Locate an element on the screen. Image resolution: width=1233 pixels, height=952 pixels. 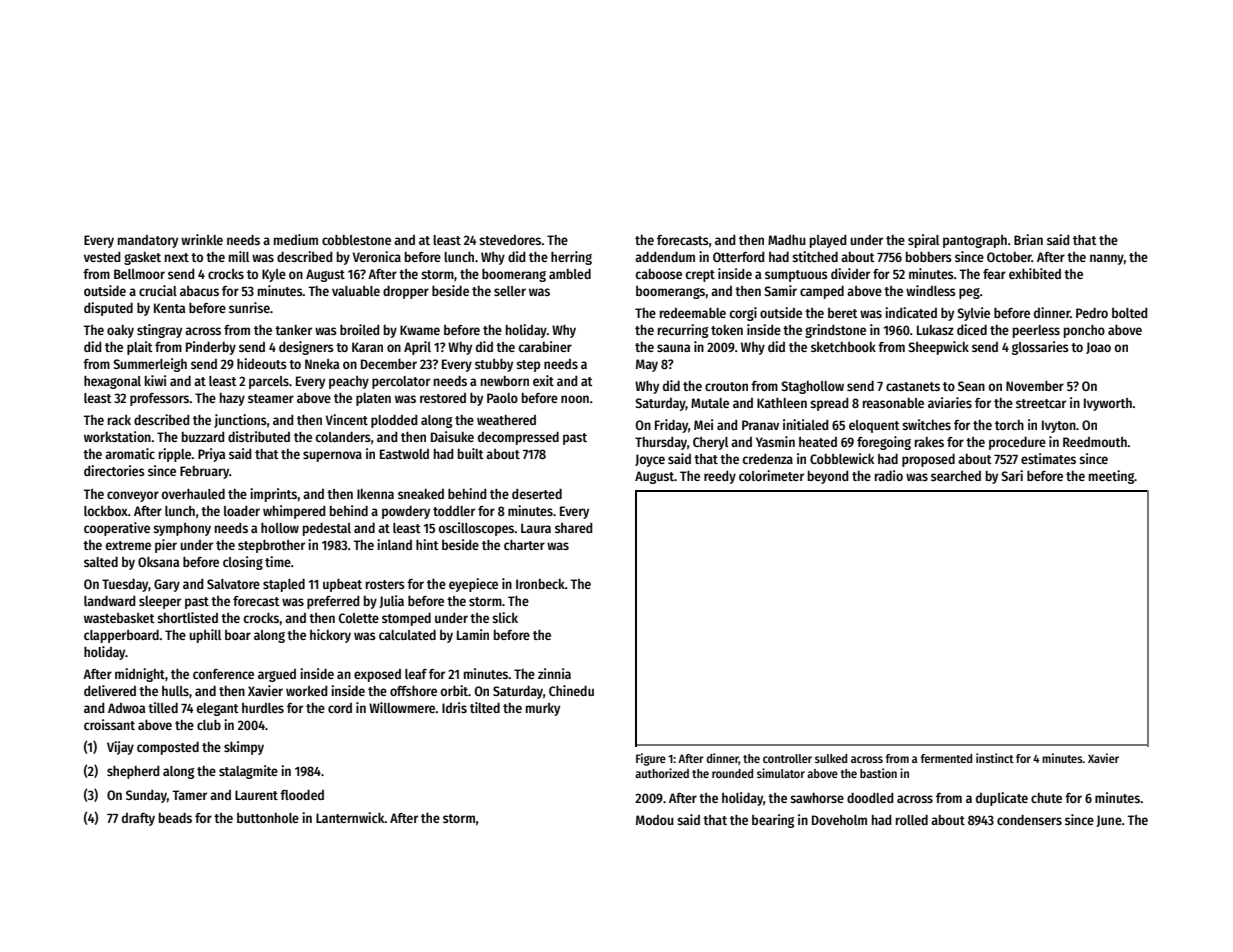
built is located at coordinates (471, 453).
